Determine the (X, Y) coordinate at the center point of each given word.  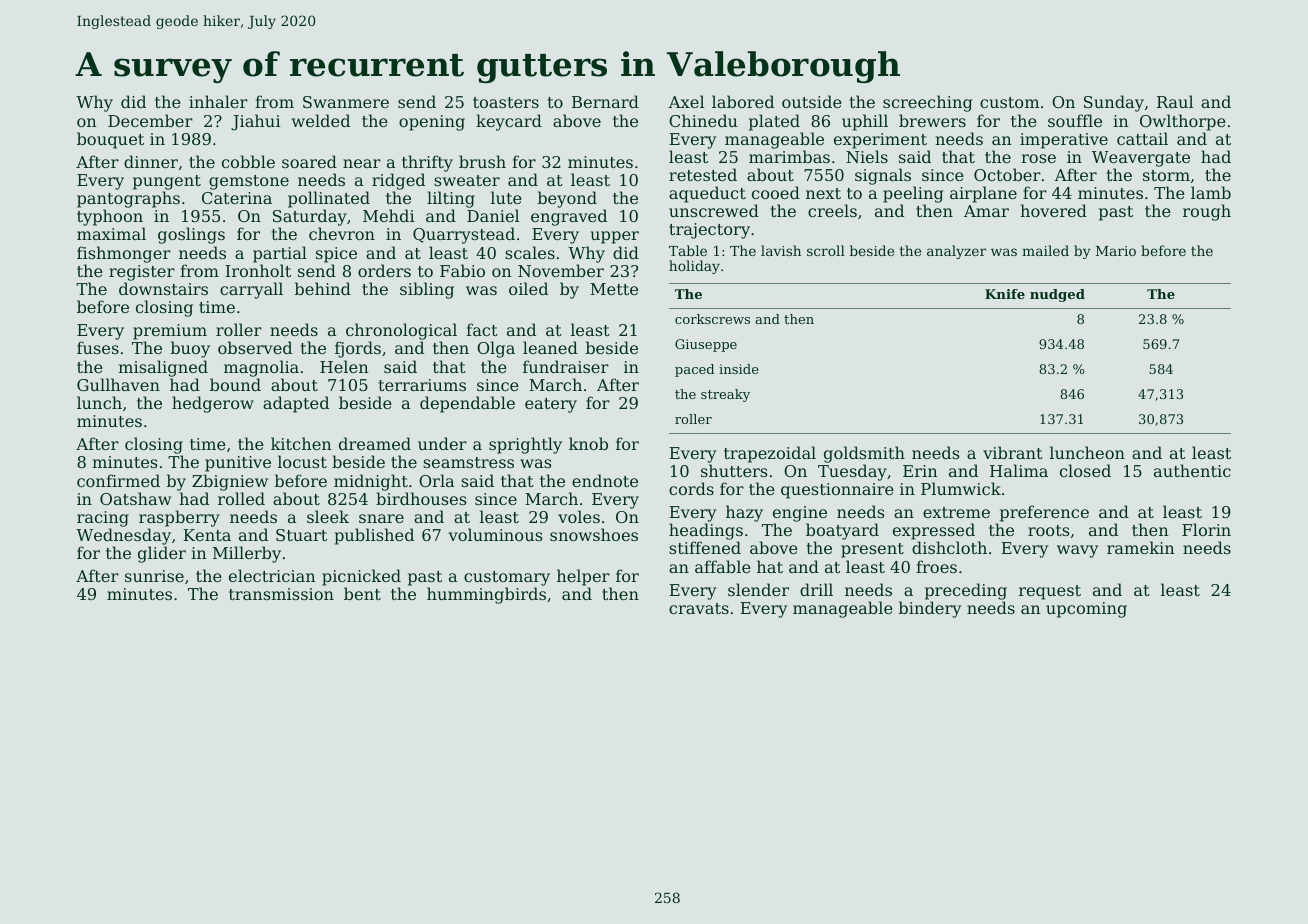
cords (691, 488)
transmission (281, 594)
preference (1044, 513)
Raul (1175, 101)
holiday (694, 267)
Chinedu (703, 120)
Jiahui (256, 122)
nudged (1057, 295)
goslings (191, 235)
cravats (699, 608)
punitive (238, 464)
